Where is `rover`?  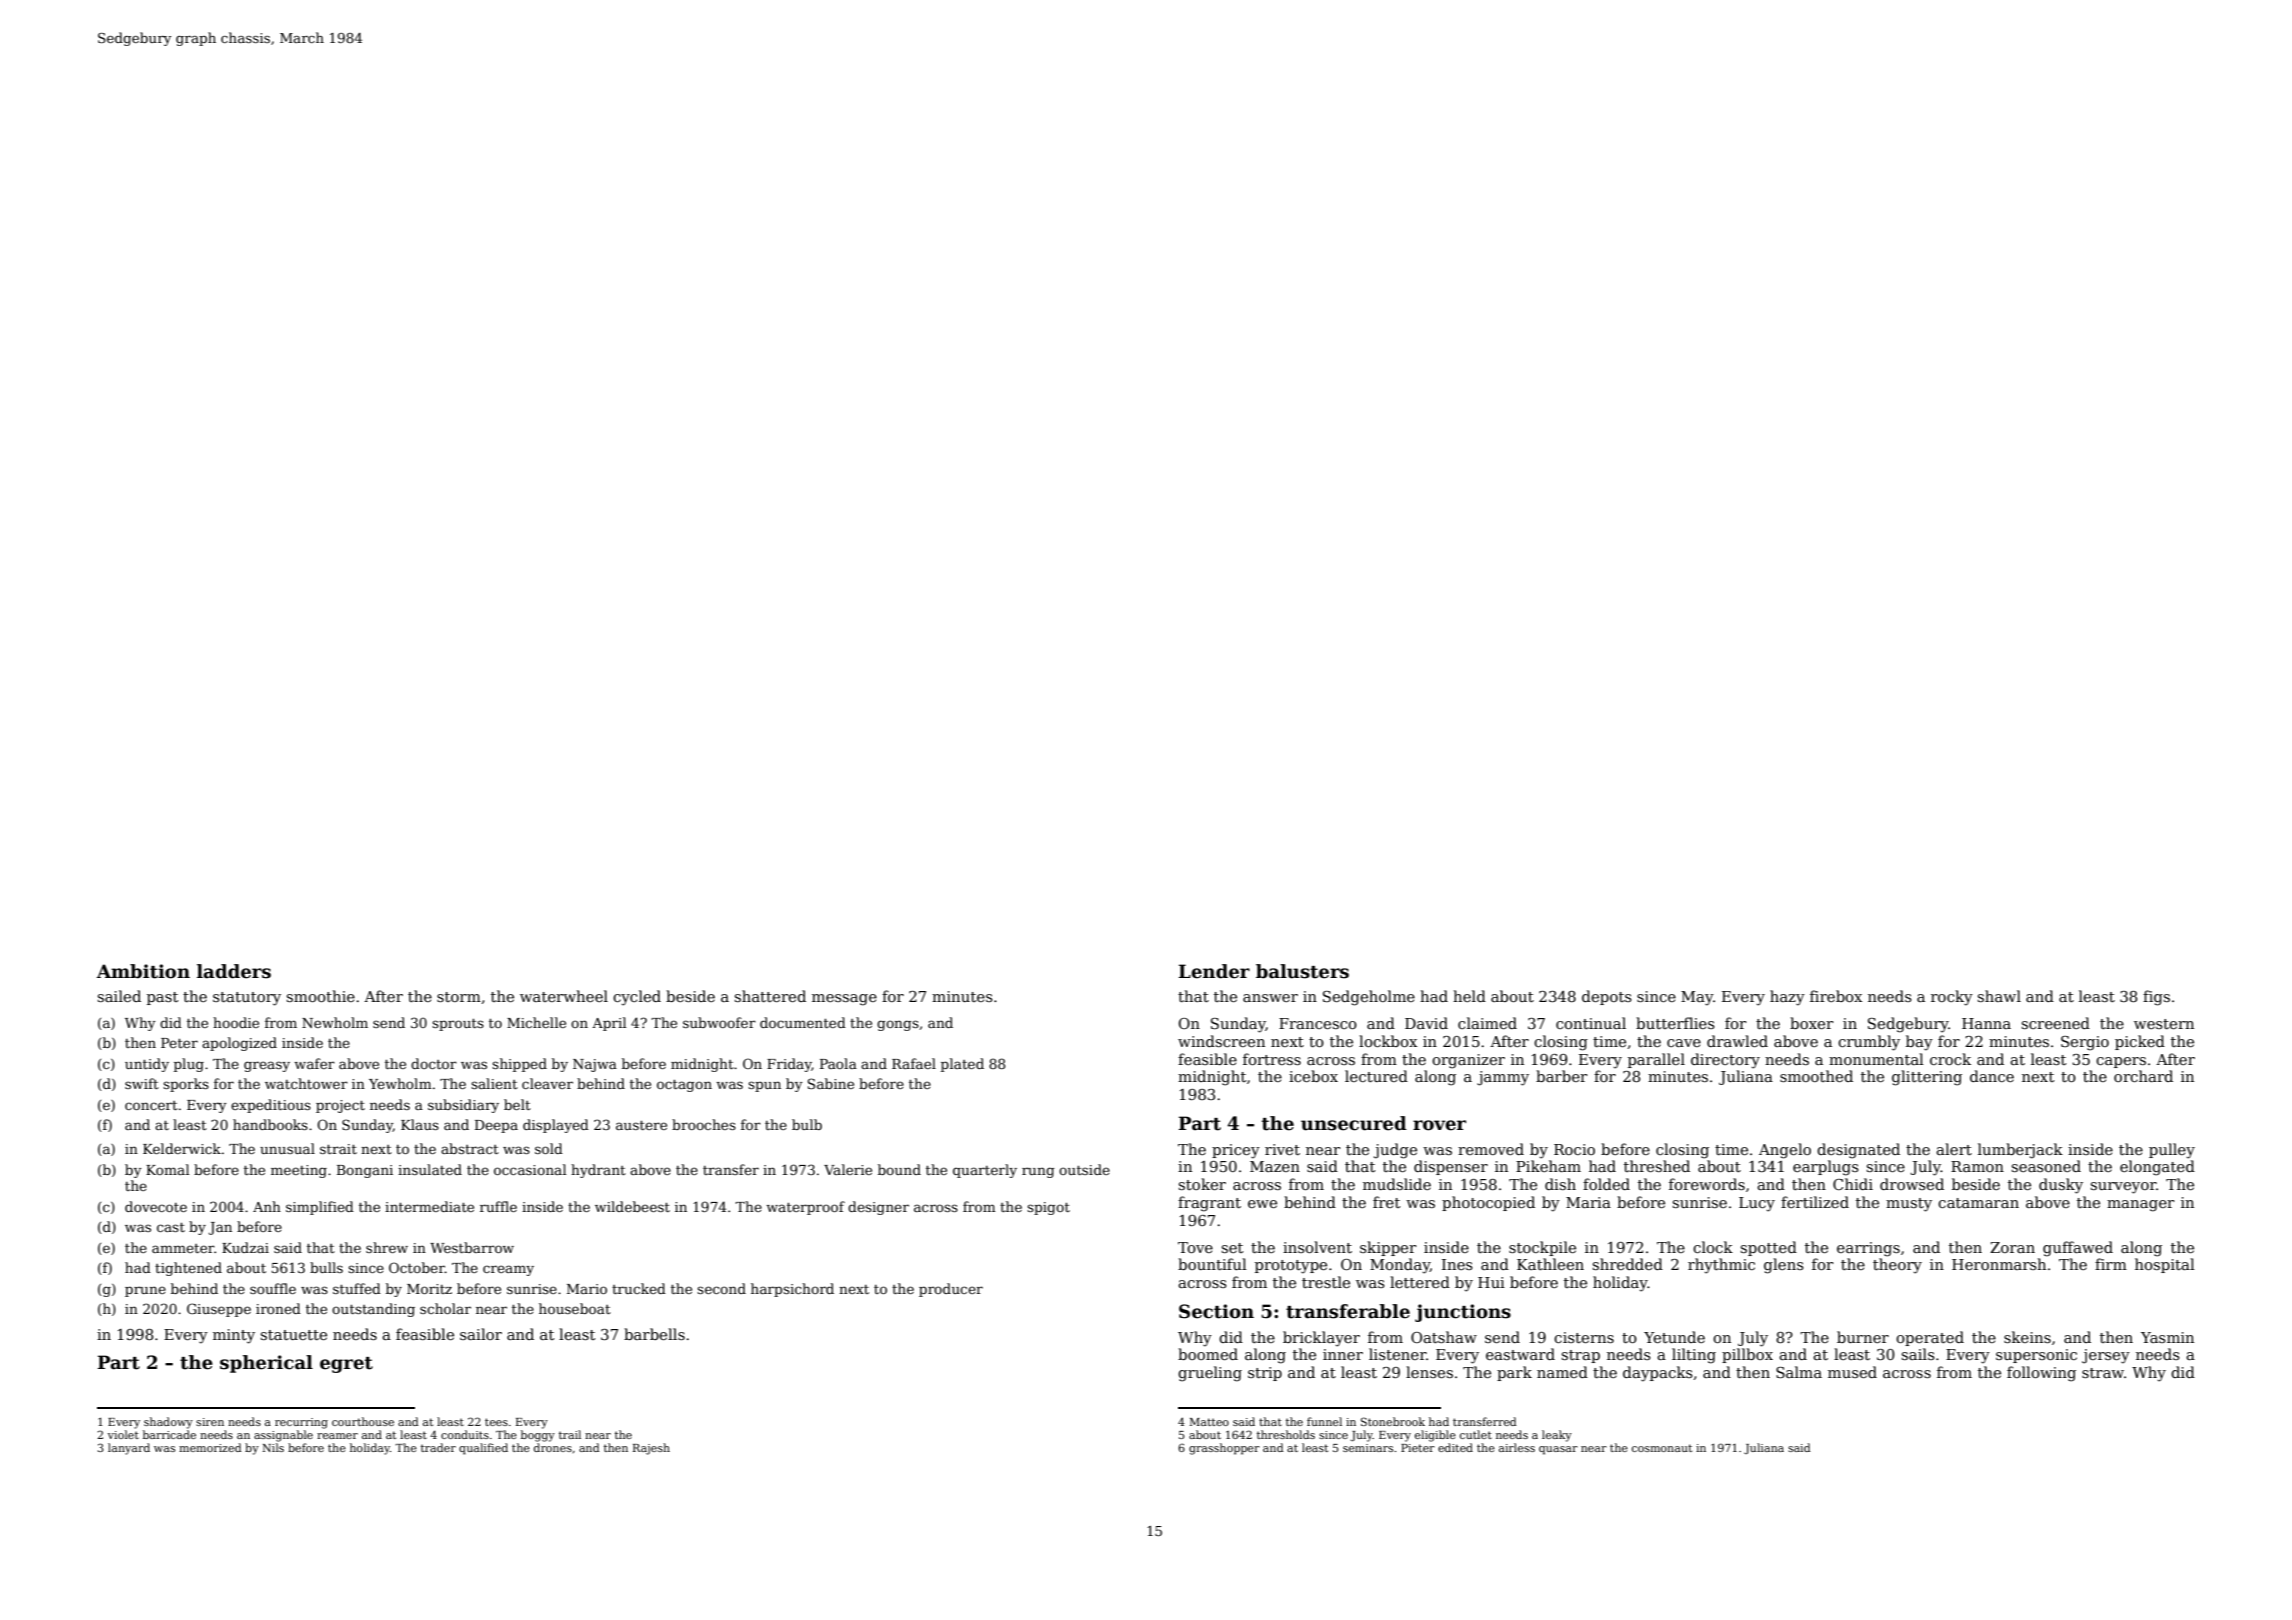 rover is located at coordinates (1439, 1125).
